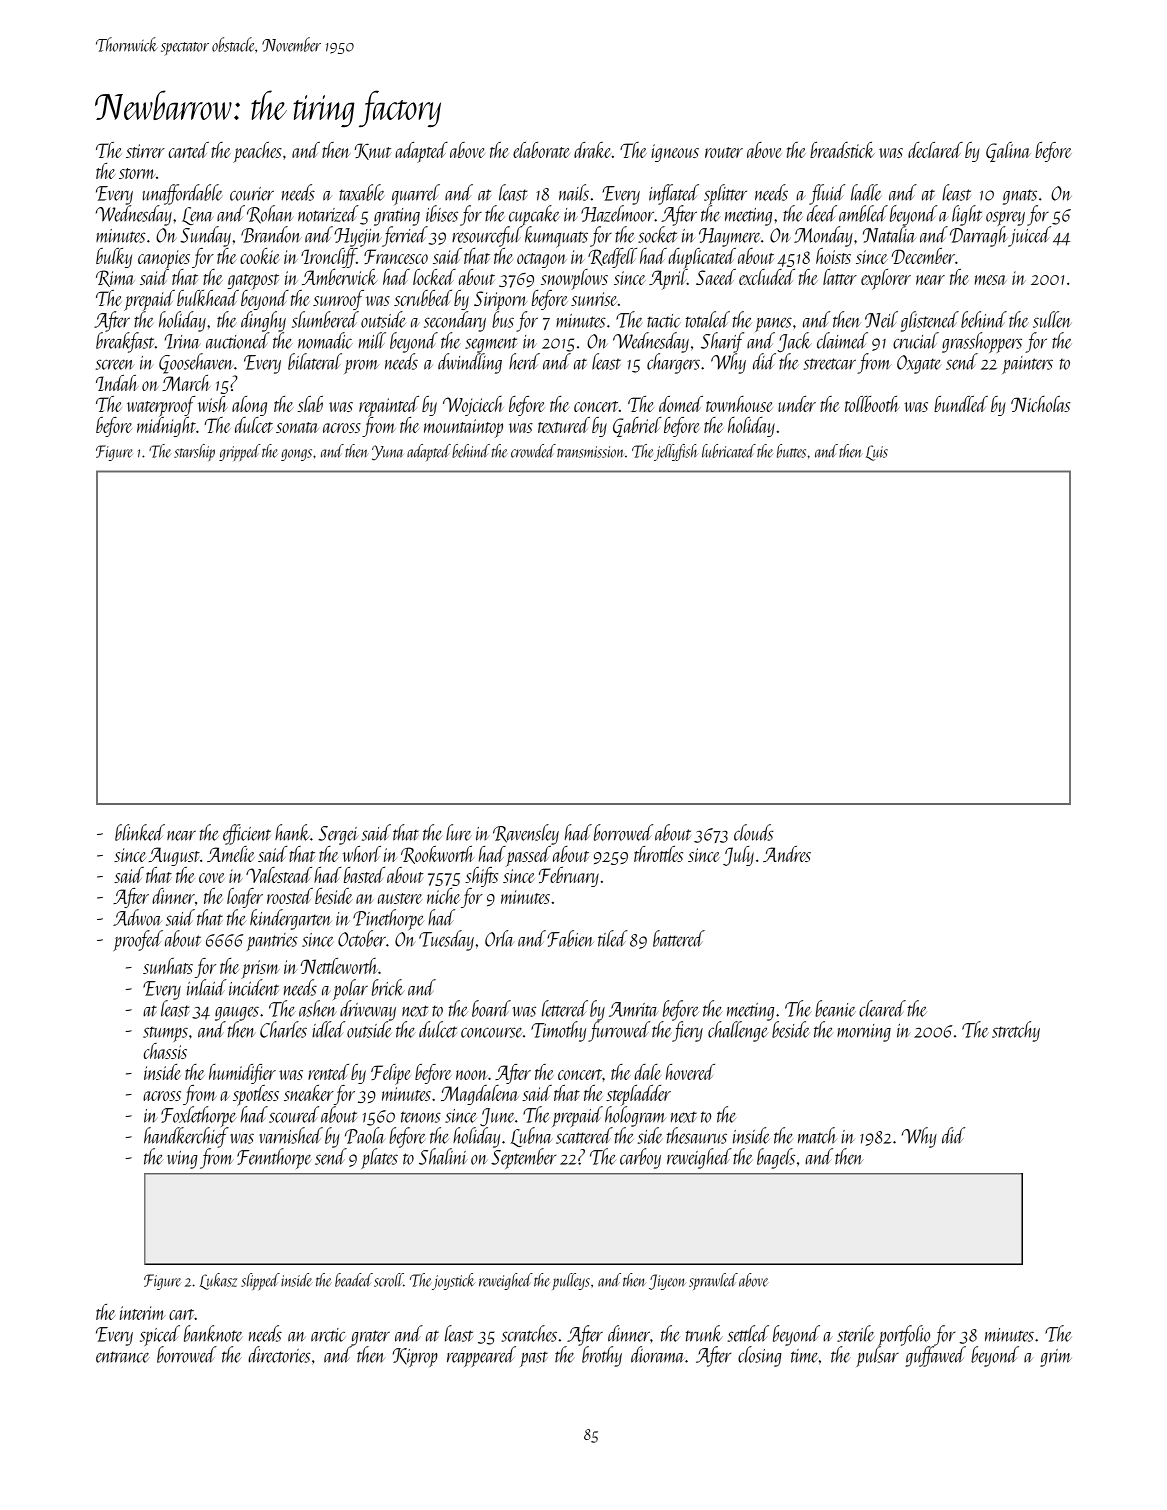 The height and width of the screenshot is (1510, 1167). I want to click on along, so click(249, 406).
